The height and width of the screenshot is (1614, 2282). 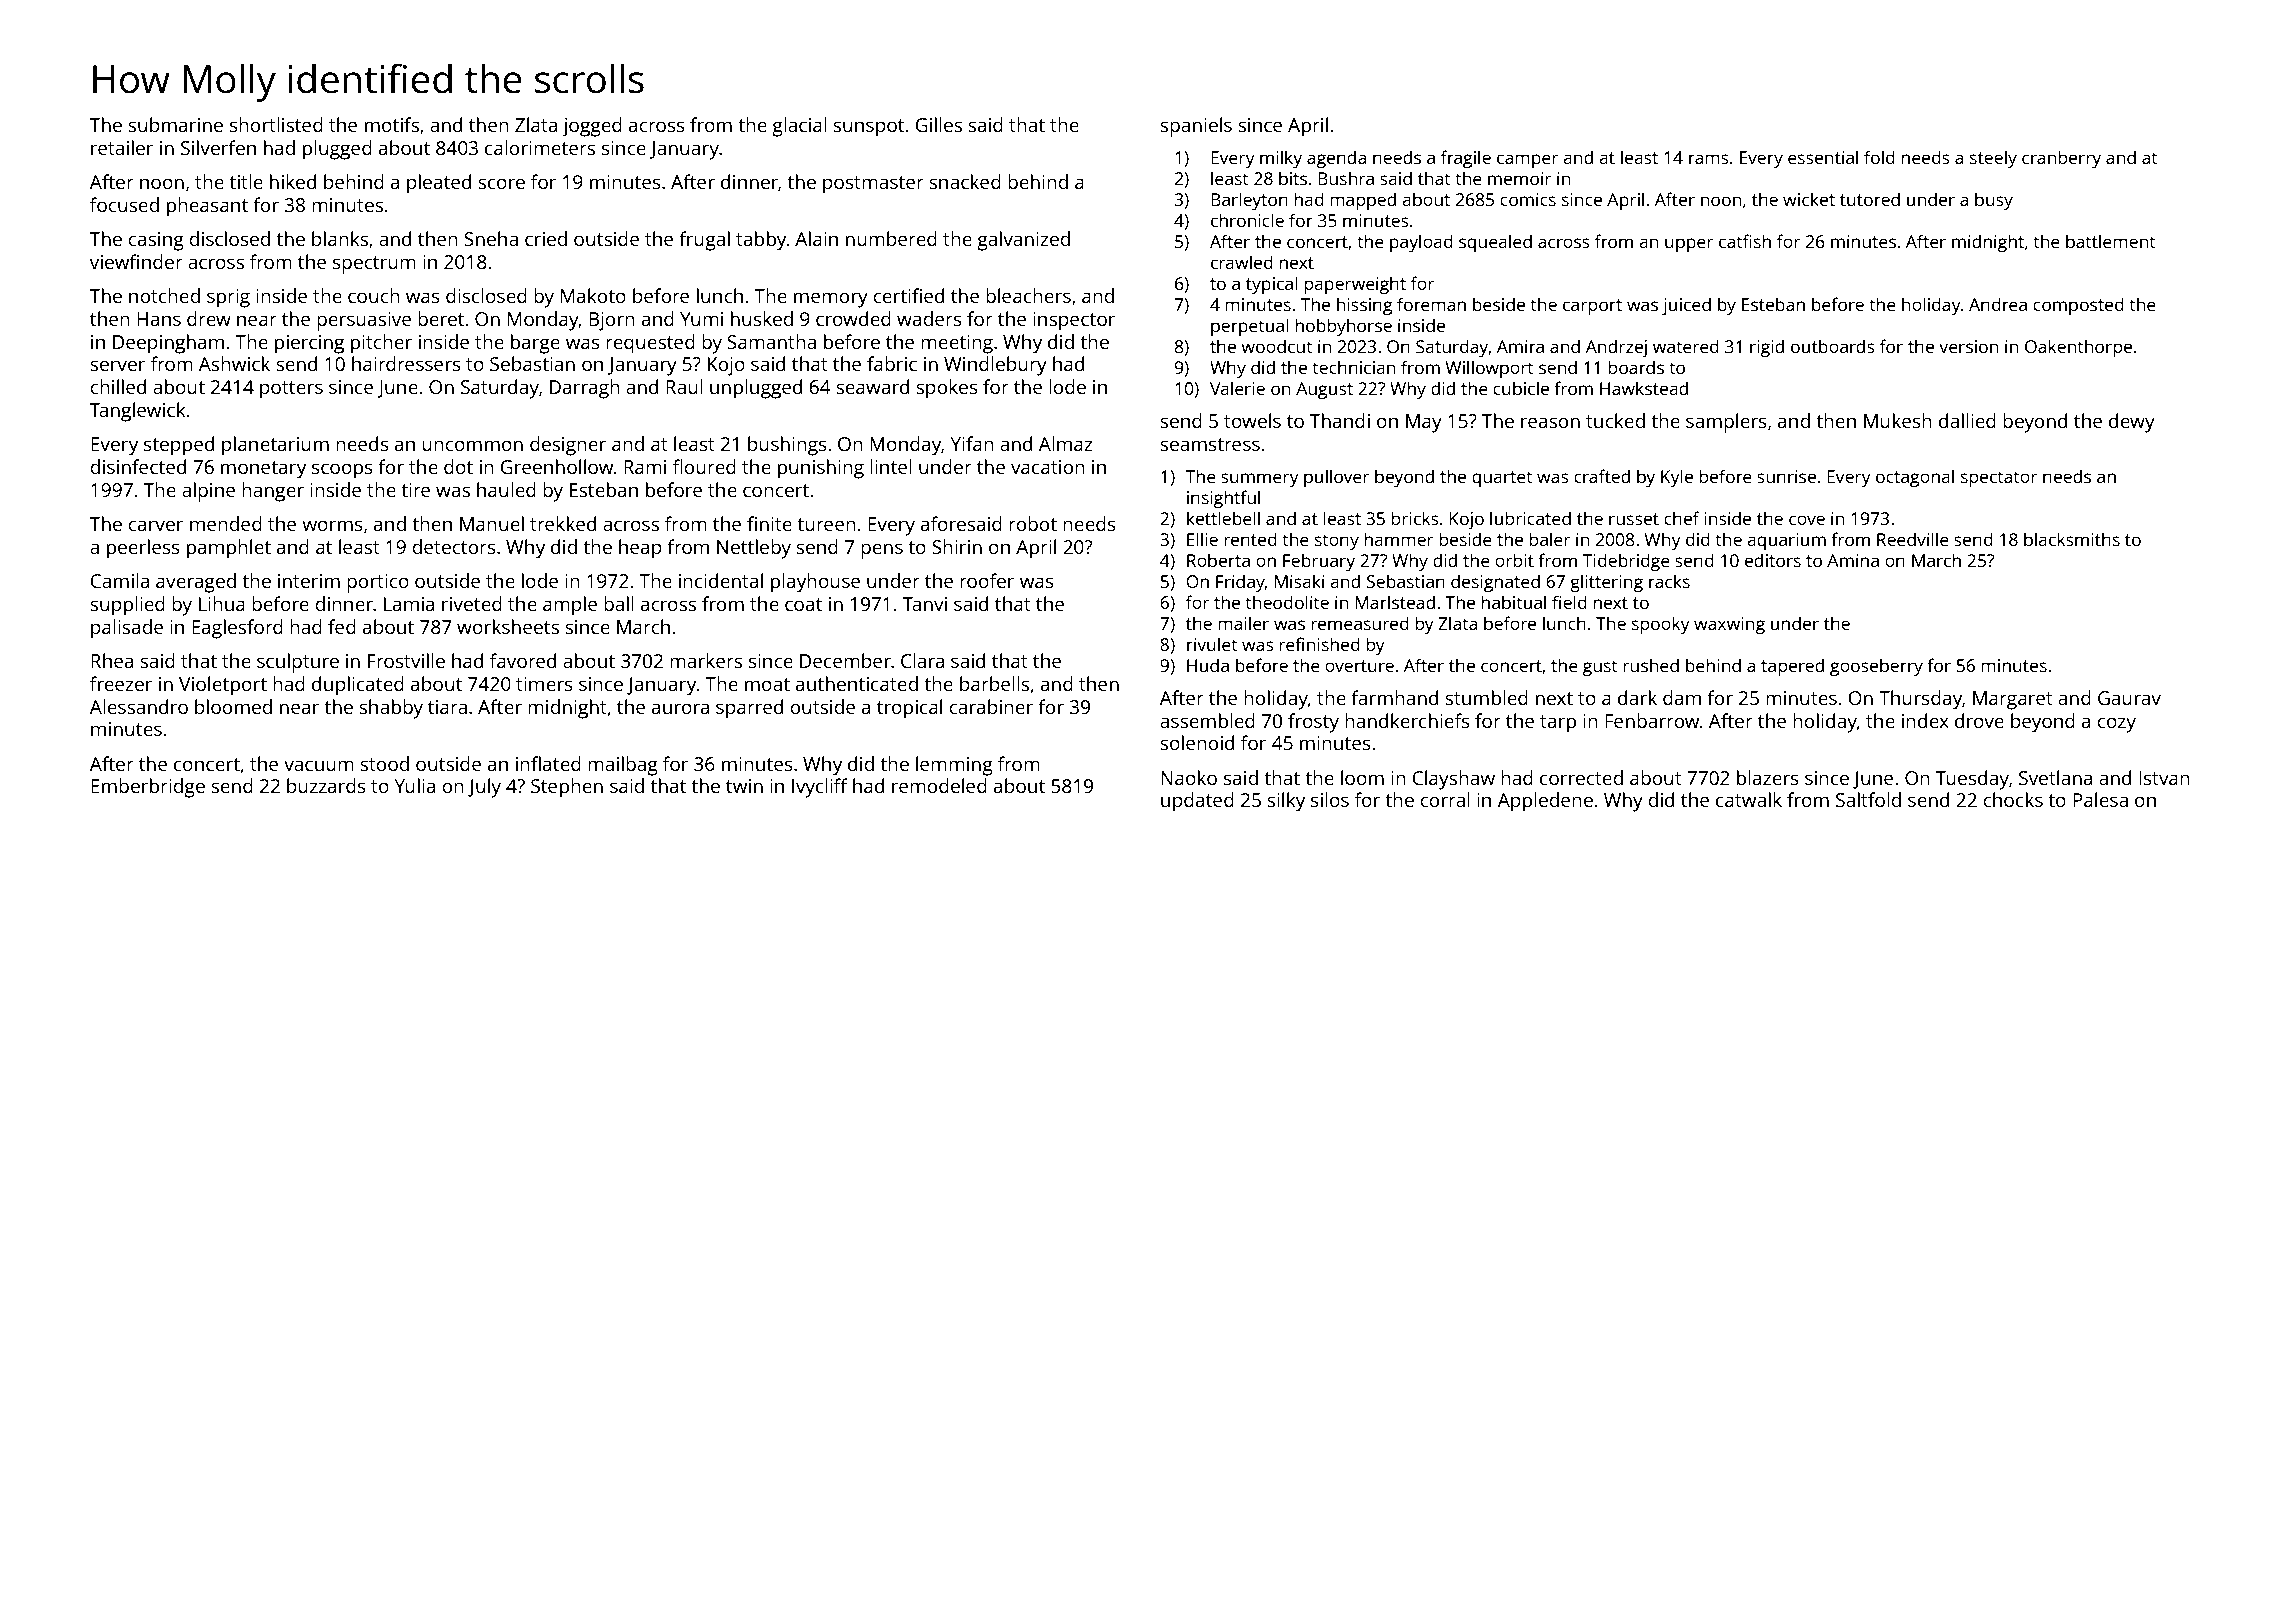 What do you see at coordinates (392, 124) in the screenshot?
I see `motifs` at bounding box center [392, 124].
